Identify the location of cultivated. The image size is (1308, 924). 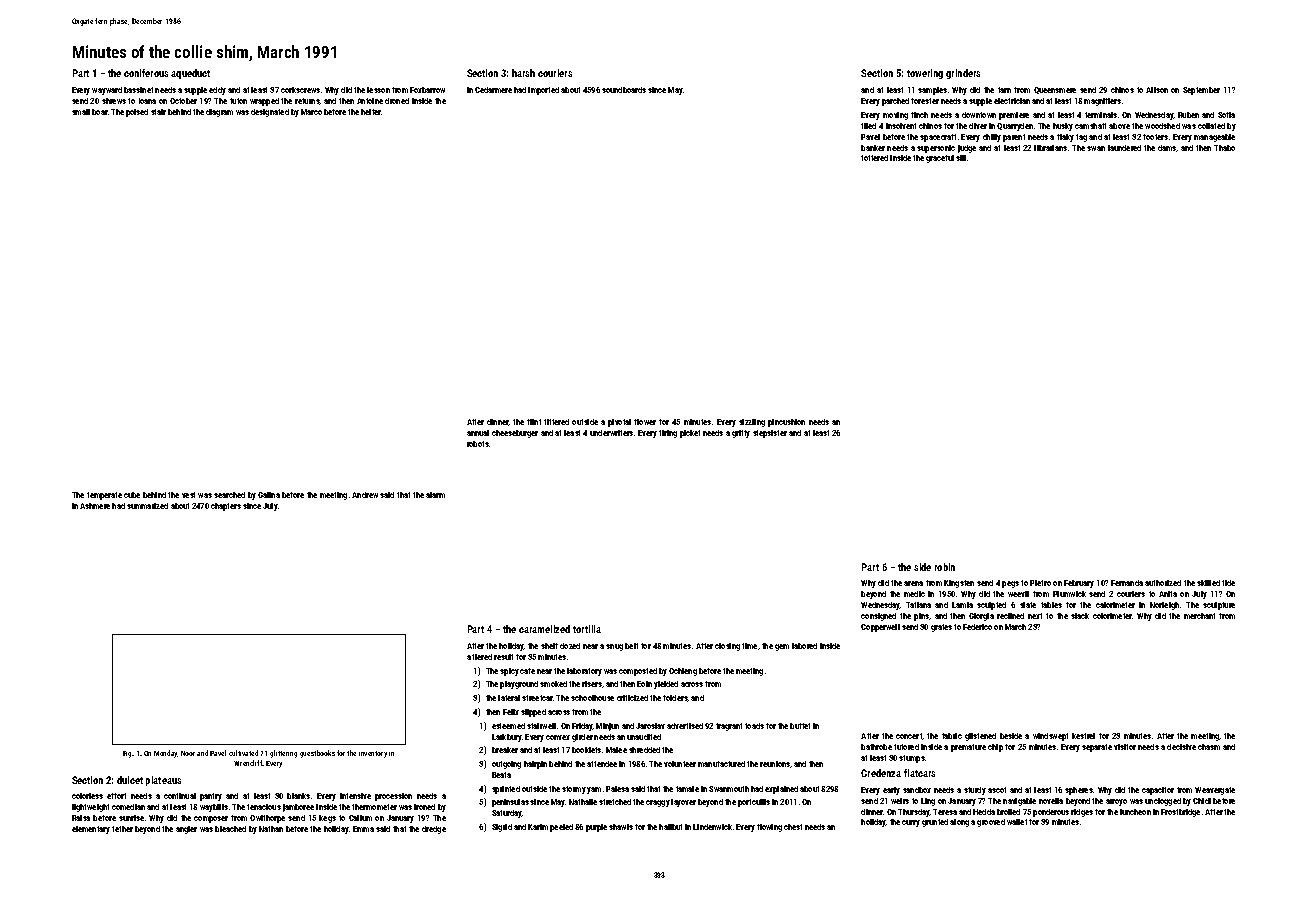
(243, 753).
